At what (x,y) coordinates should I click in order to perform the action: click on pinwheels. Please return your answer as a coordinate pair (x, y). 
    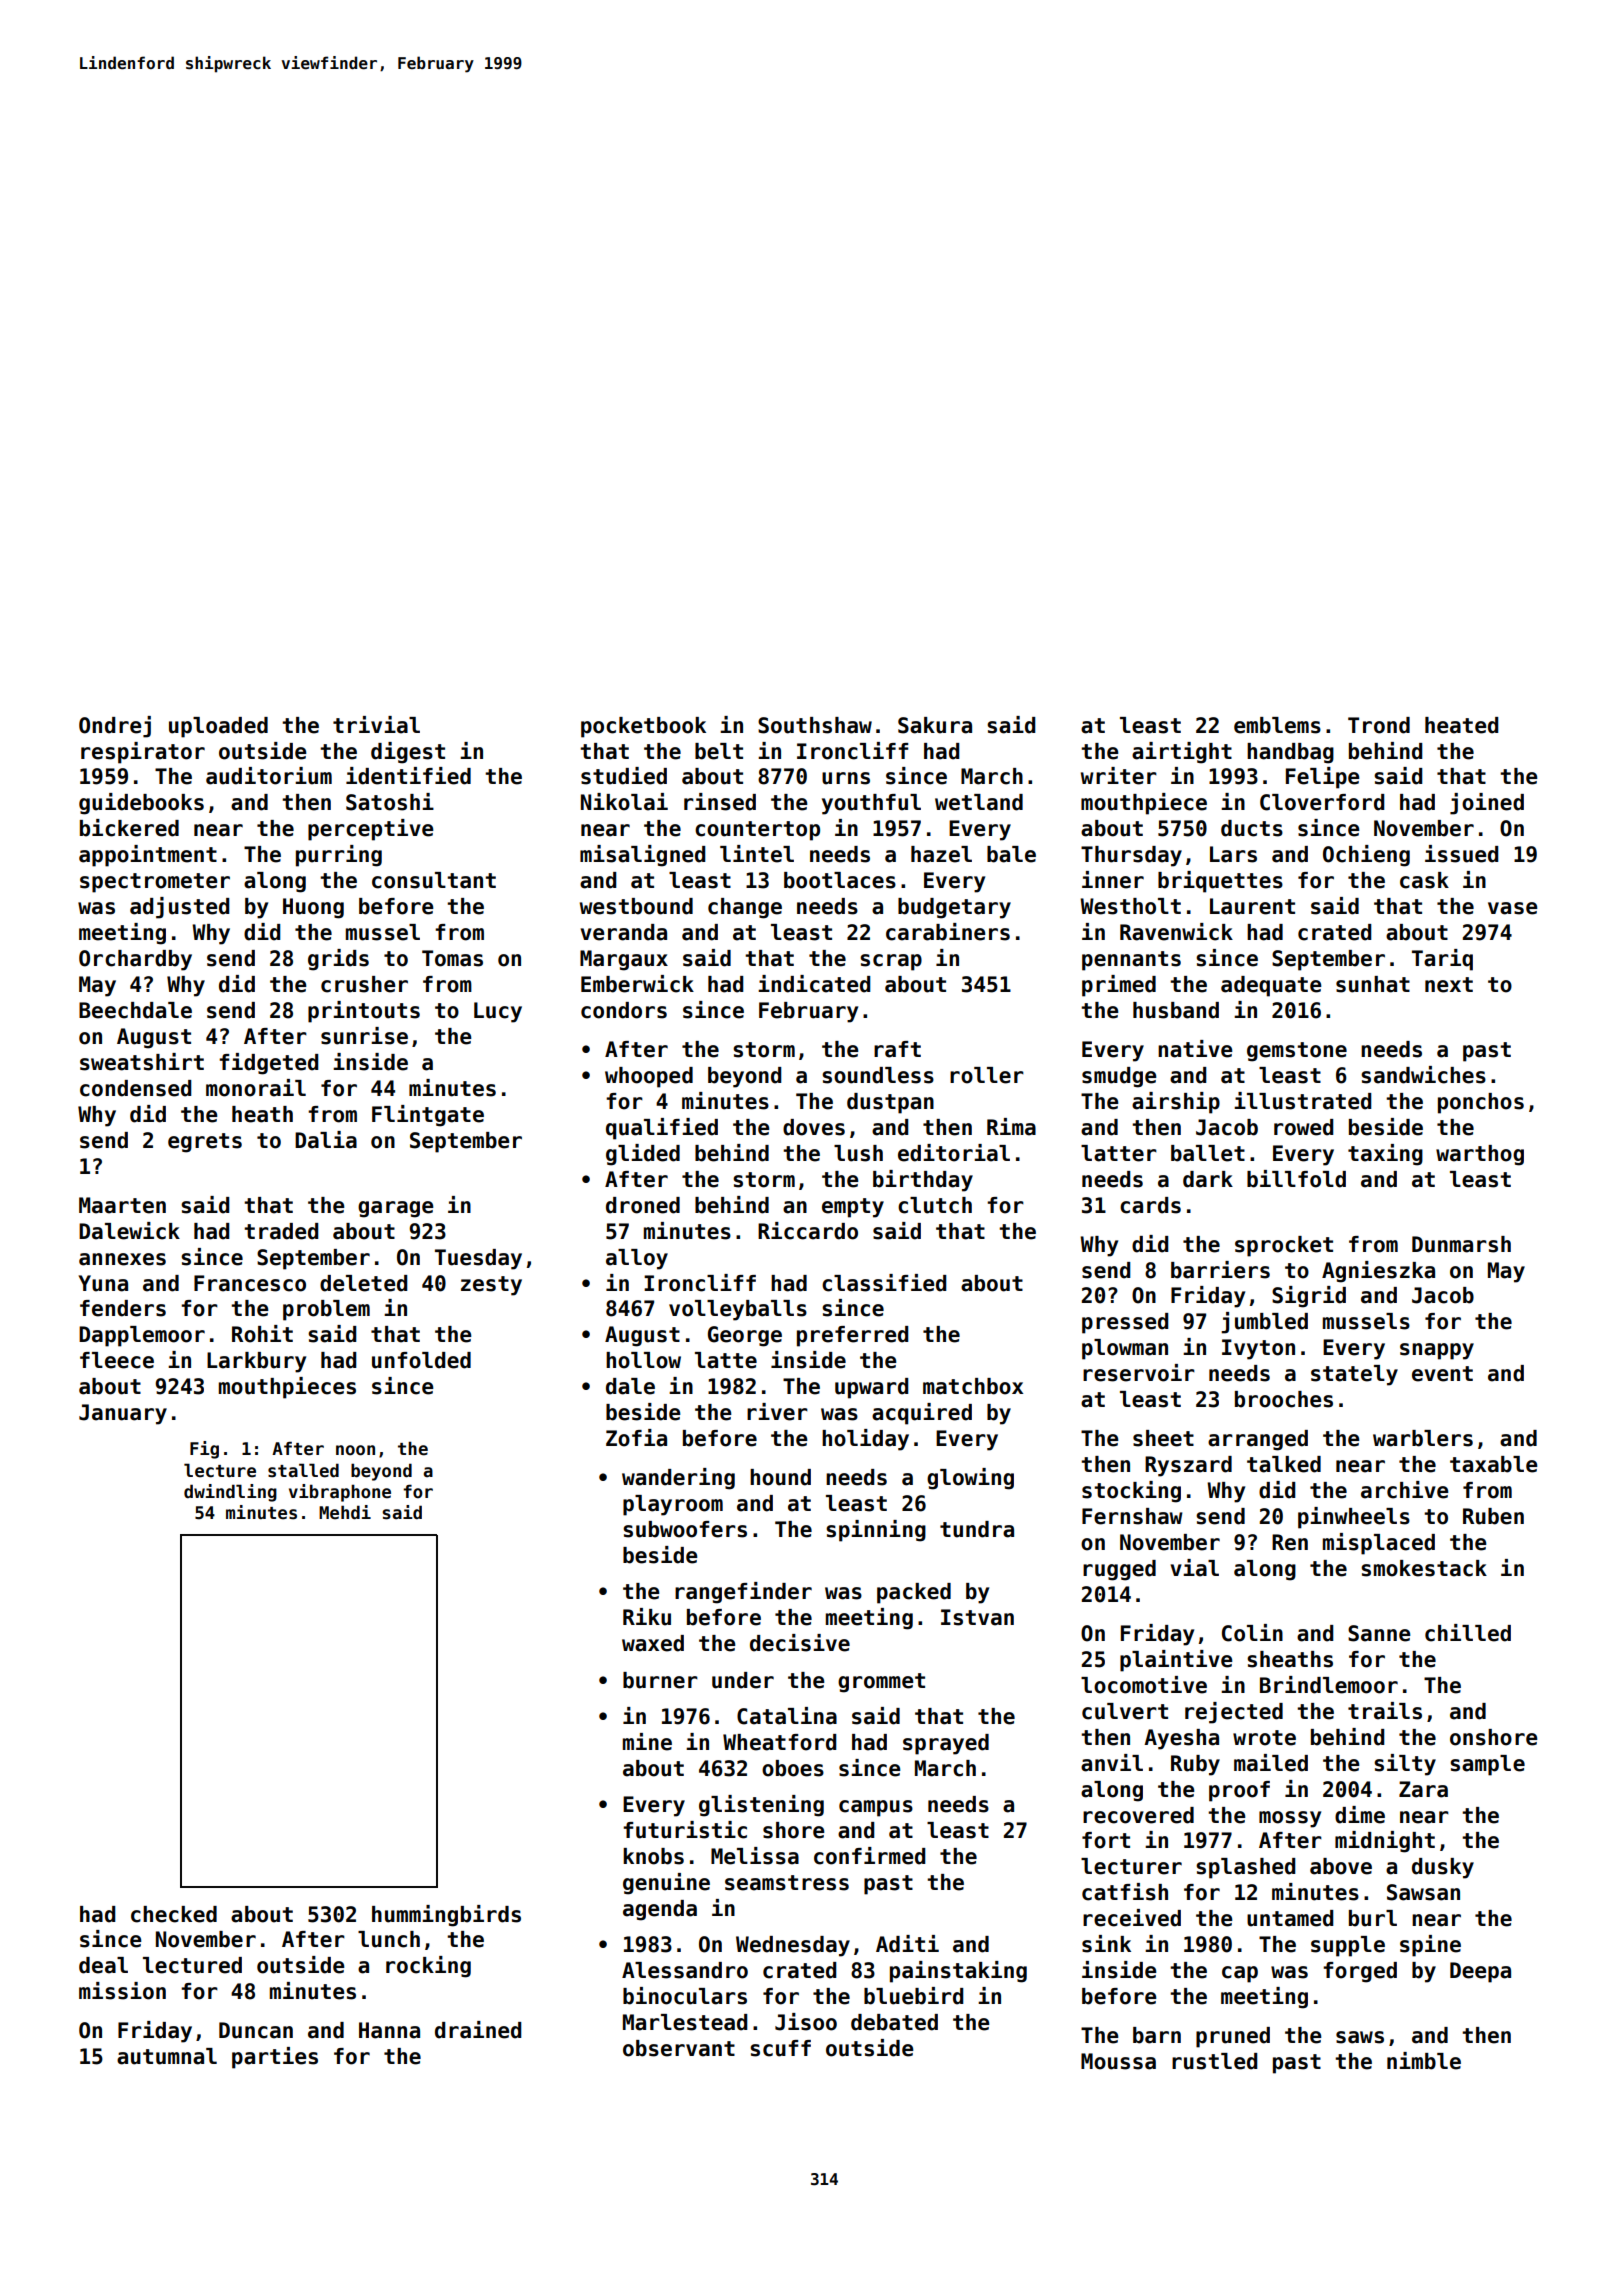
    Looking at the image, I should click on (1354, 1518).
